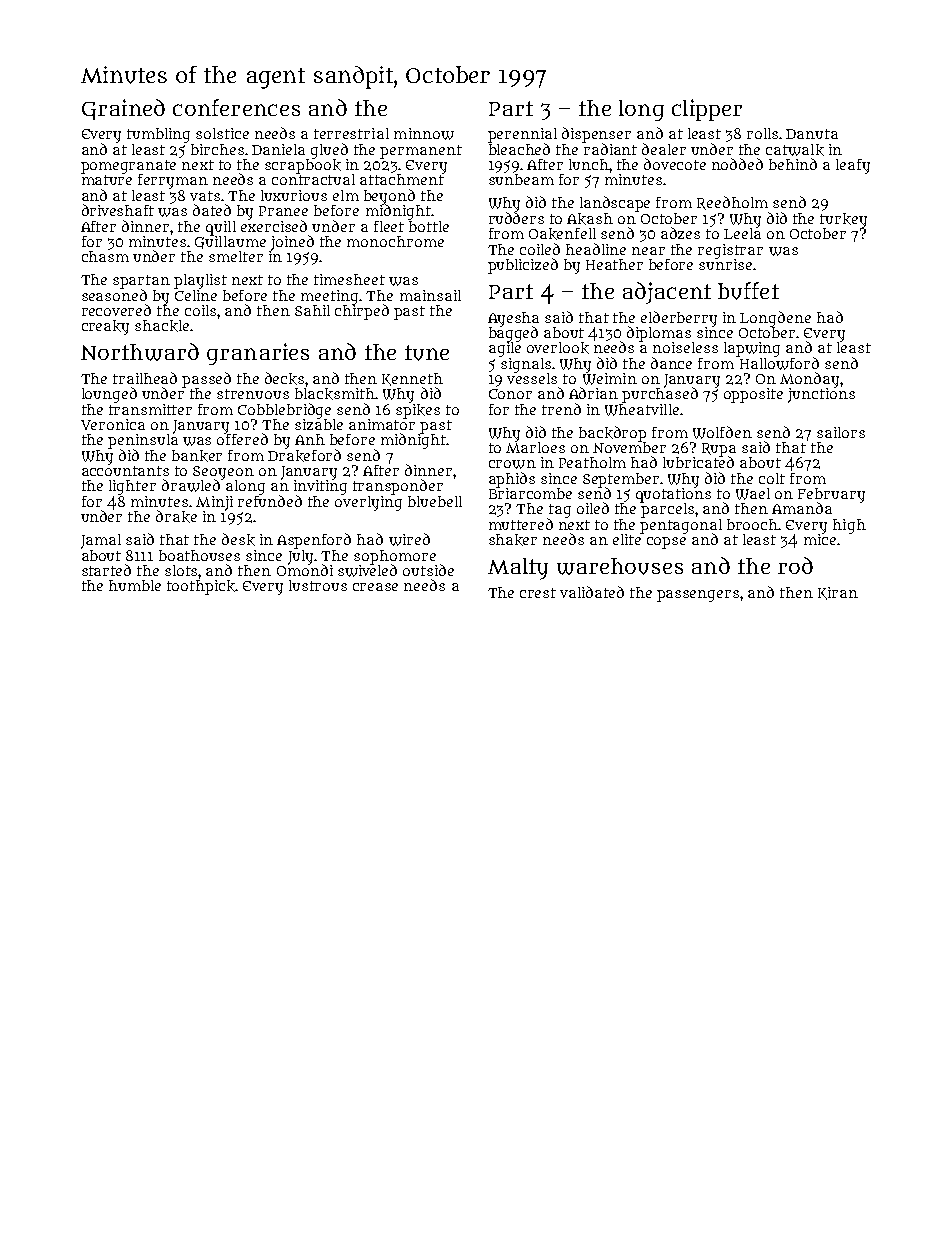  What do you see at coordinates (201, 587) in the image?
I see `toothpick` at bounding box center [201, 587].
